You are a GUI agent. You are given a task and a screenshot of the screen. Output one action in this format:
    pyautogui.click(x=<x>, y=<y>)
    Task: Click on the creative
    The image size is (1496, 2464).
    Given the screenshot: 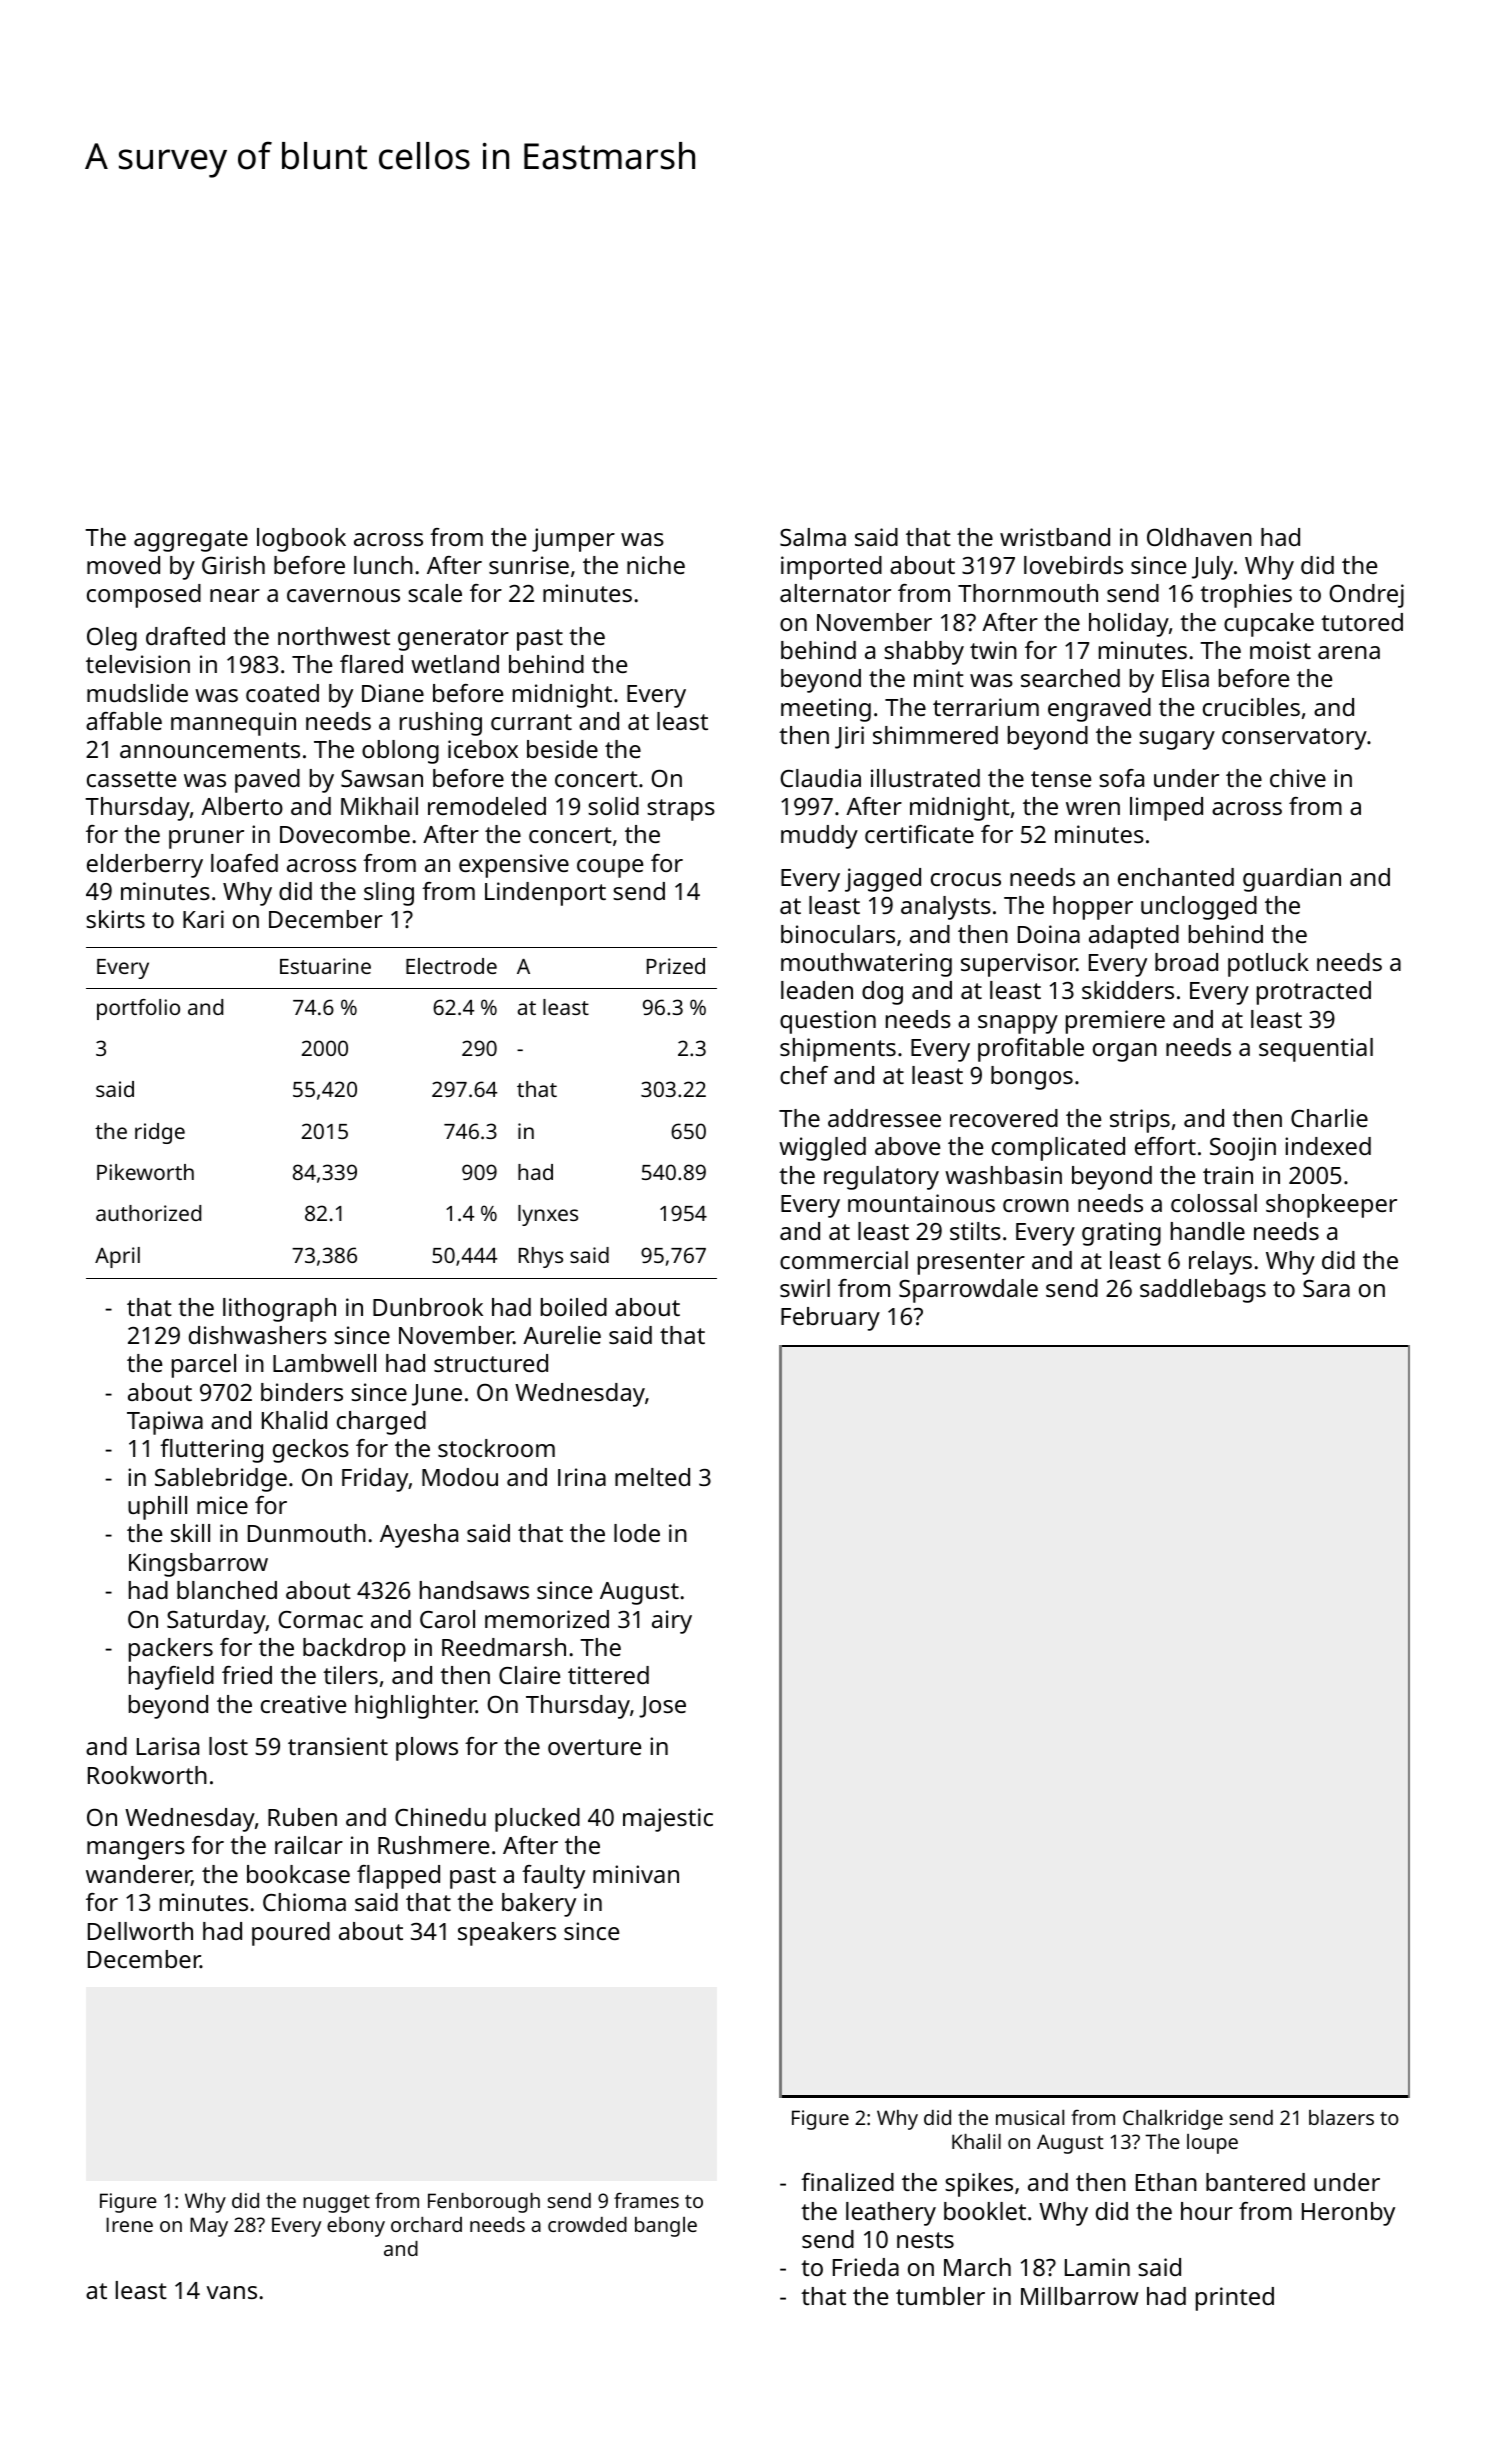 What is the action you would take?
    pyautogui.click(x=303, y=1704)
